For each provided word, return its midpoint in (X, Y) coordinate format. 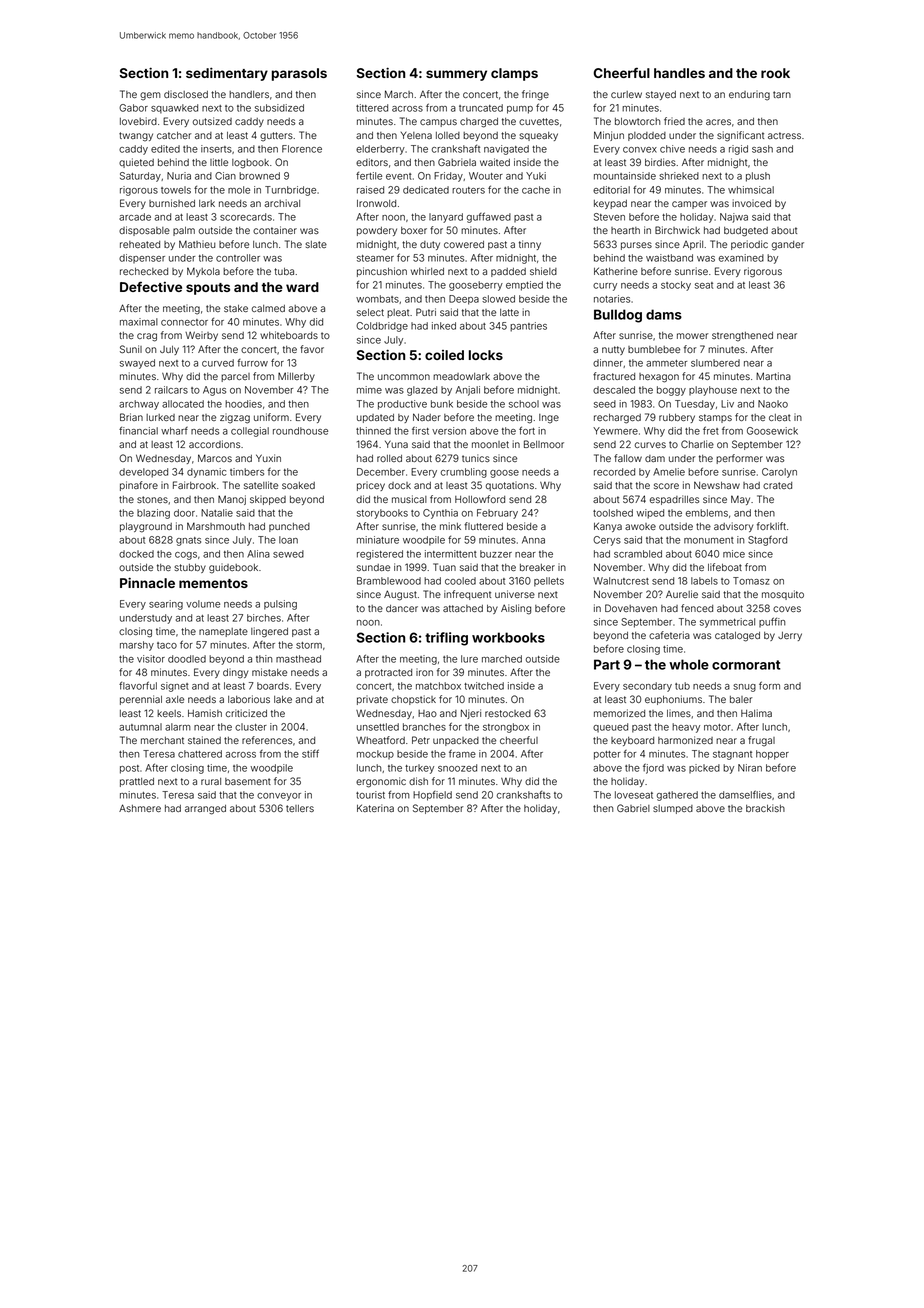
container (275, 230)
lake (283, 699)
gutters (276, 137)
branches (424, 727)
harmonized (685, 740)
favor (312, 349)
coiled (444, 355)
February (497, 514)
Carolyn (779, 473)
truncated (481, 108)
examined (741, 258)
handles (679, 73)
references (267, 740)
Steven (609, 217)
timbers (247, 472)
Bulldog (618, 316)
